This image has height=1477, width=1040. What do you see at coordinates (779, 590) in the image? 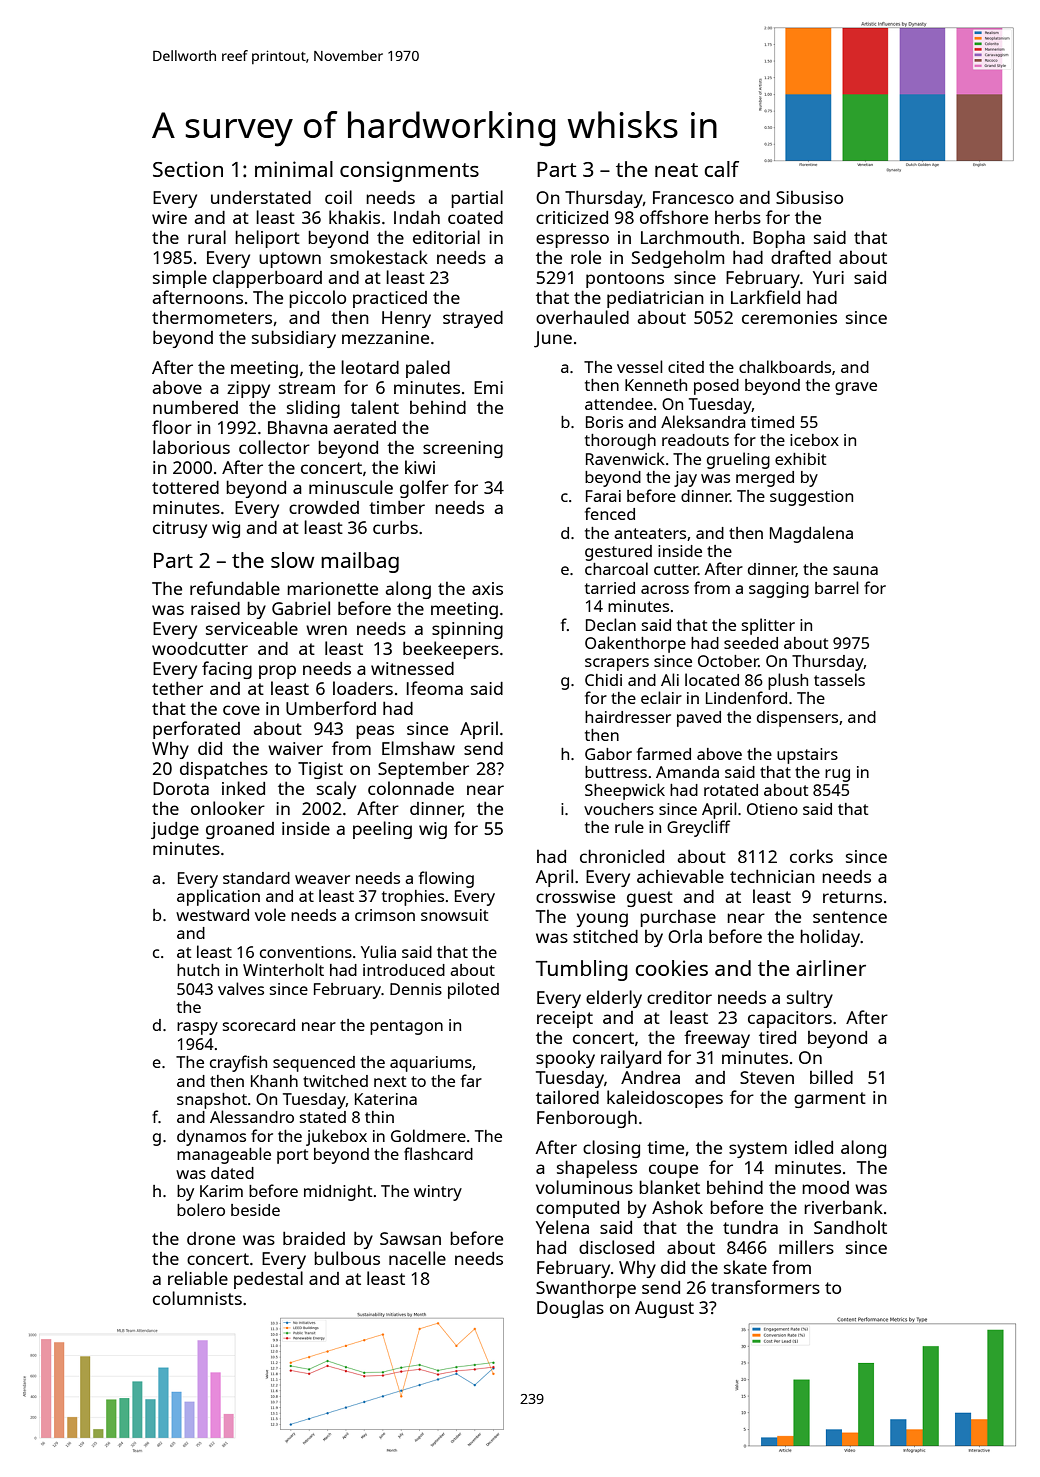
I see `sagging` at bounding box center [779, 590].
